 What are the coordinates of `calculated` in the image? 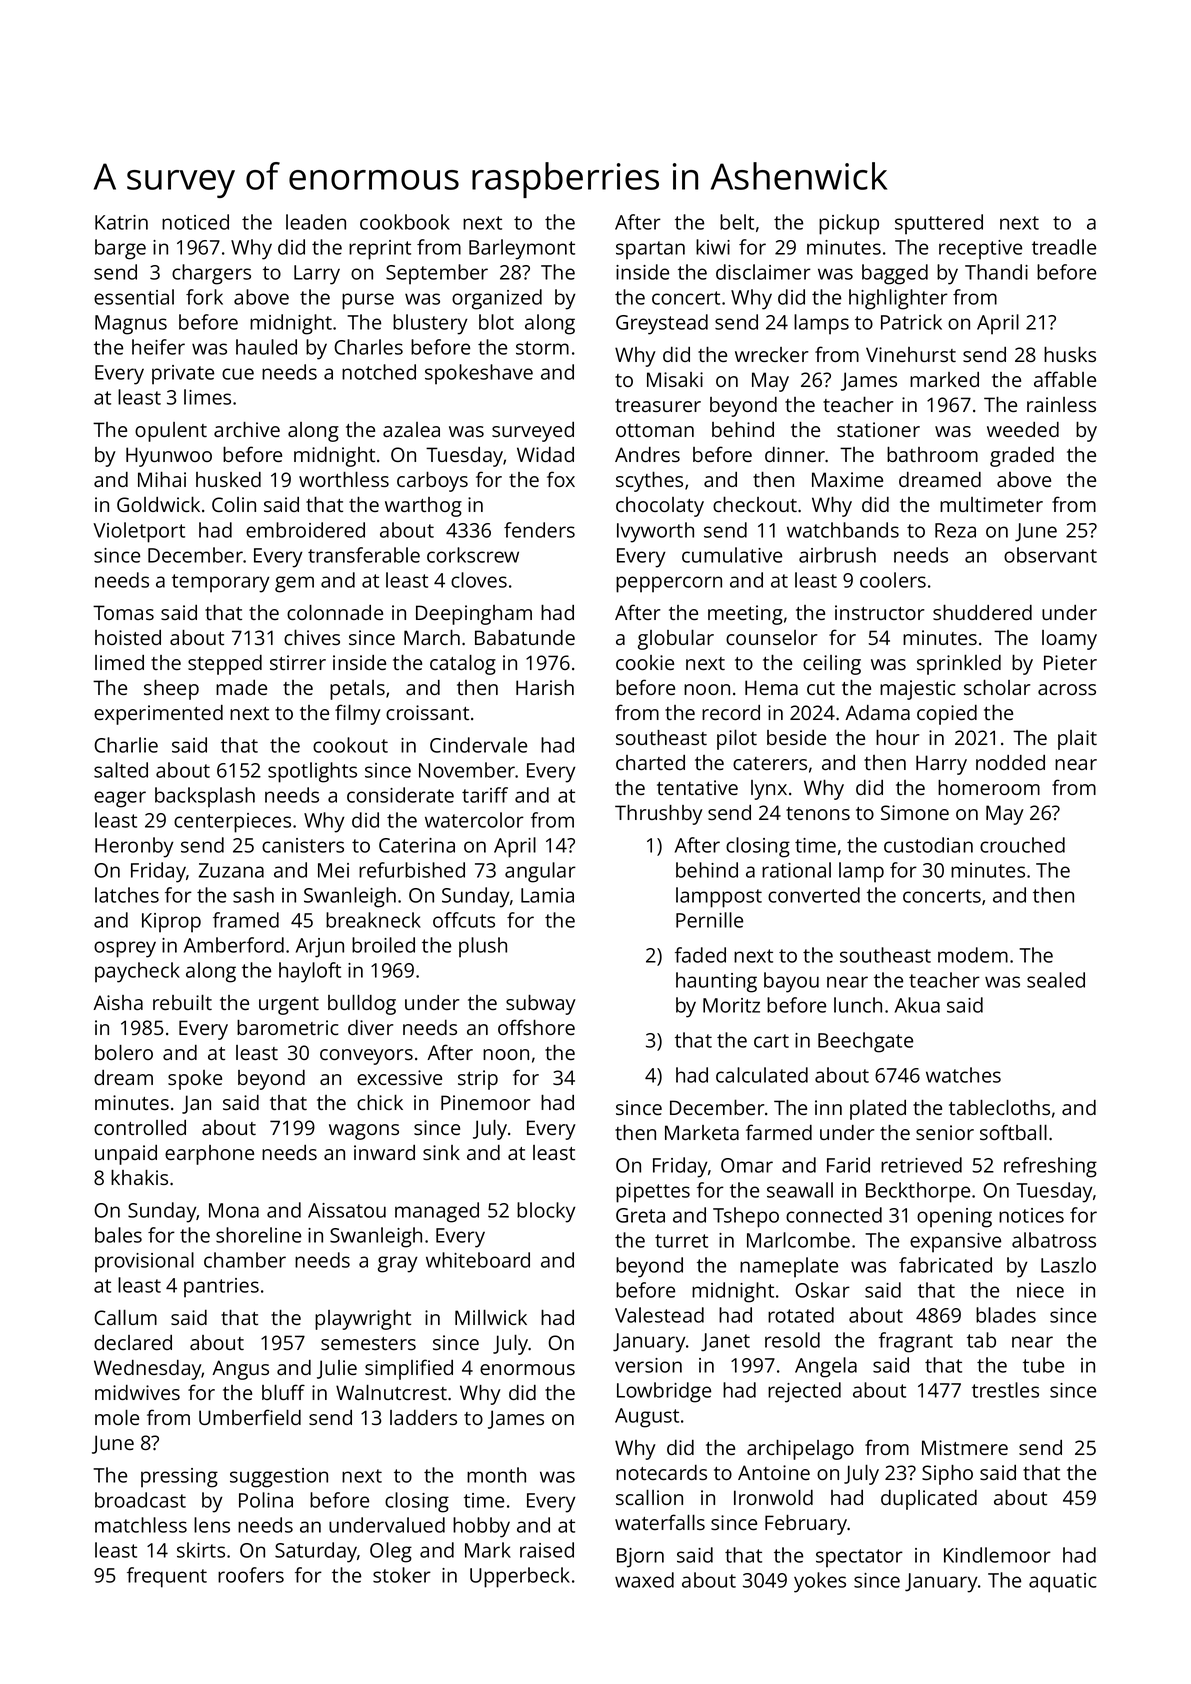 It's located at (762, 1075).
